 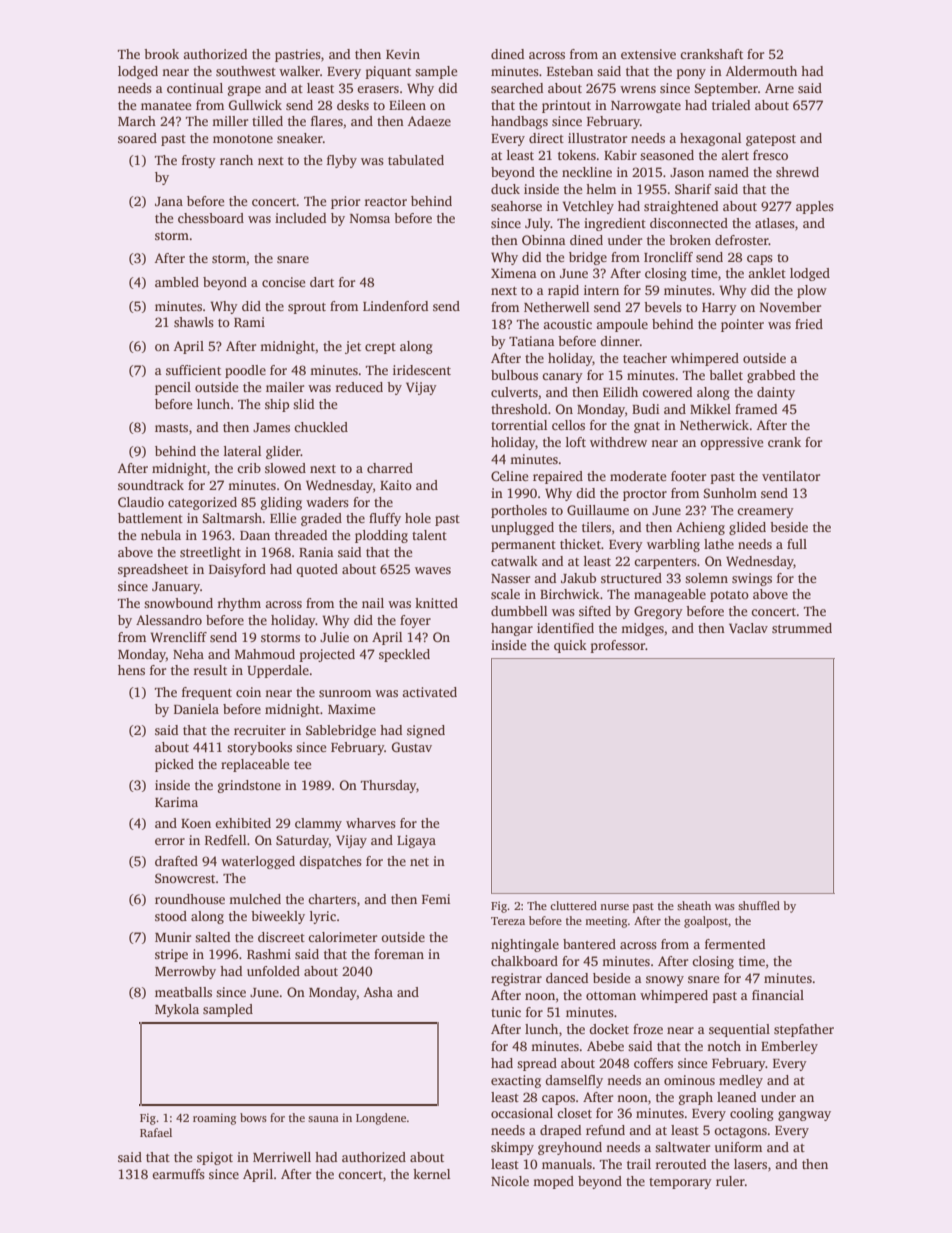 I want to click on Rafael, so click(x=156, y=1132).
